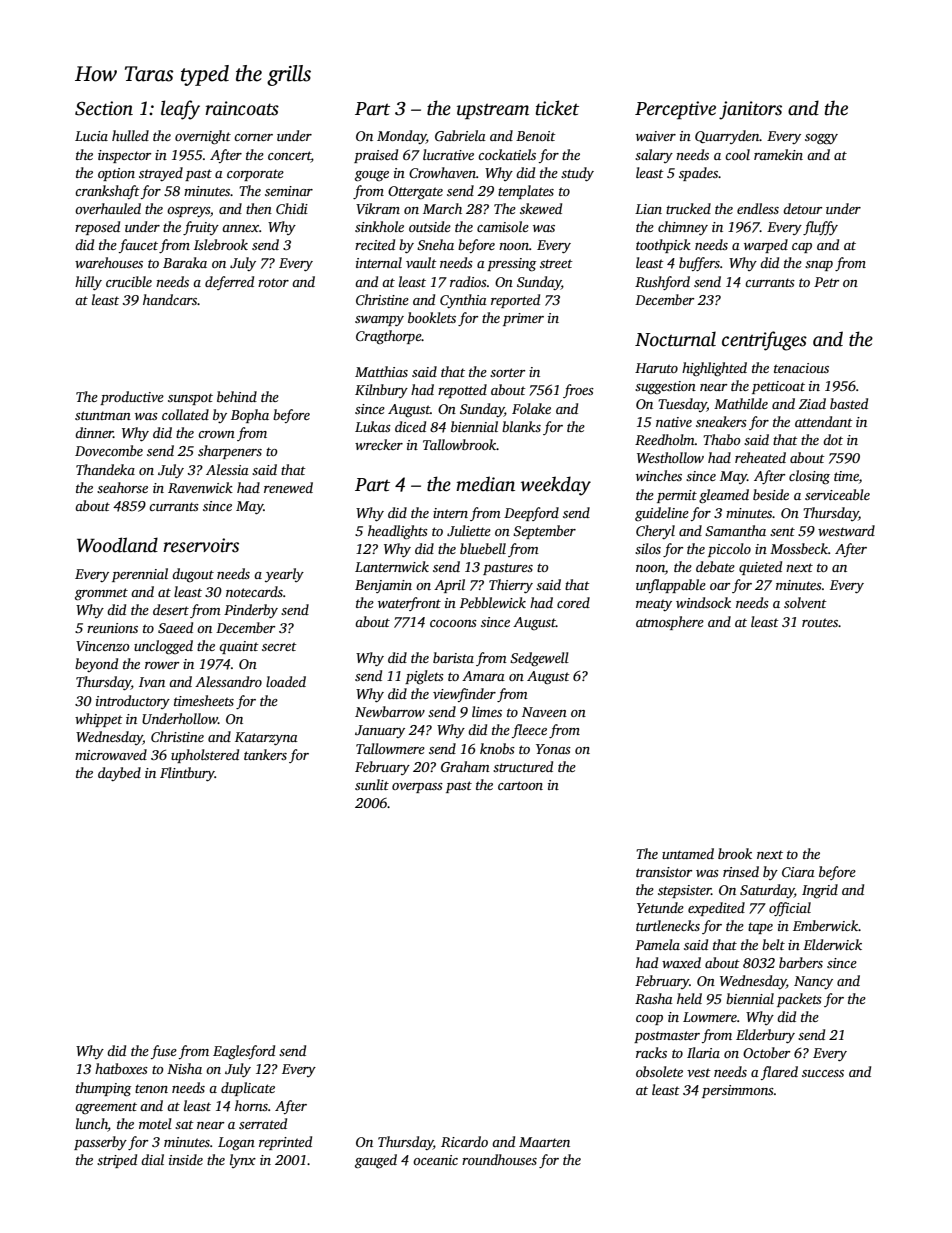 This page has height=1233, width=952. What do you see at coordinates (801, 368) in the page?
I see `tenacious` at bounding box center [801, 368].
